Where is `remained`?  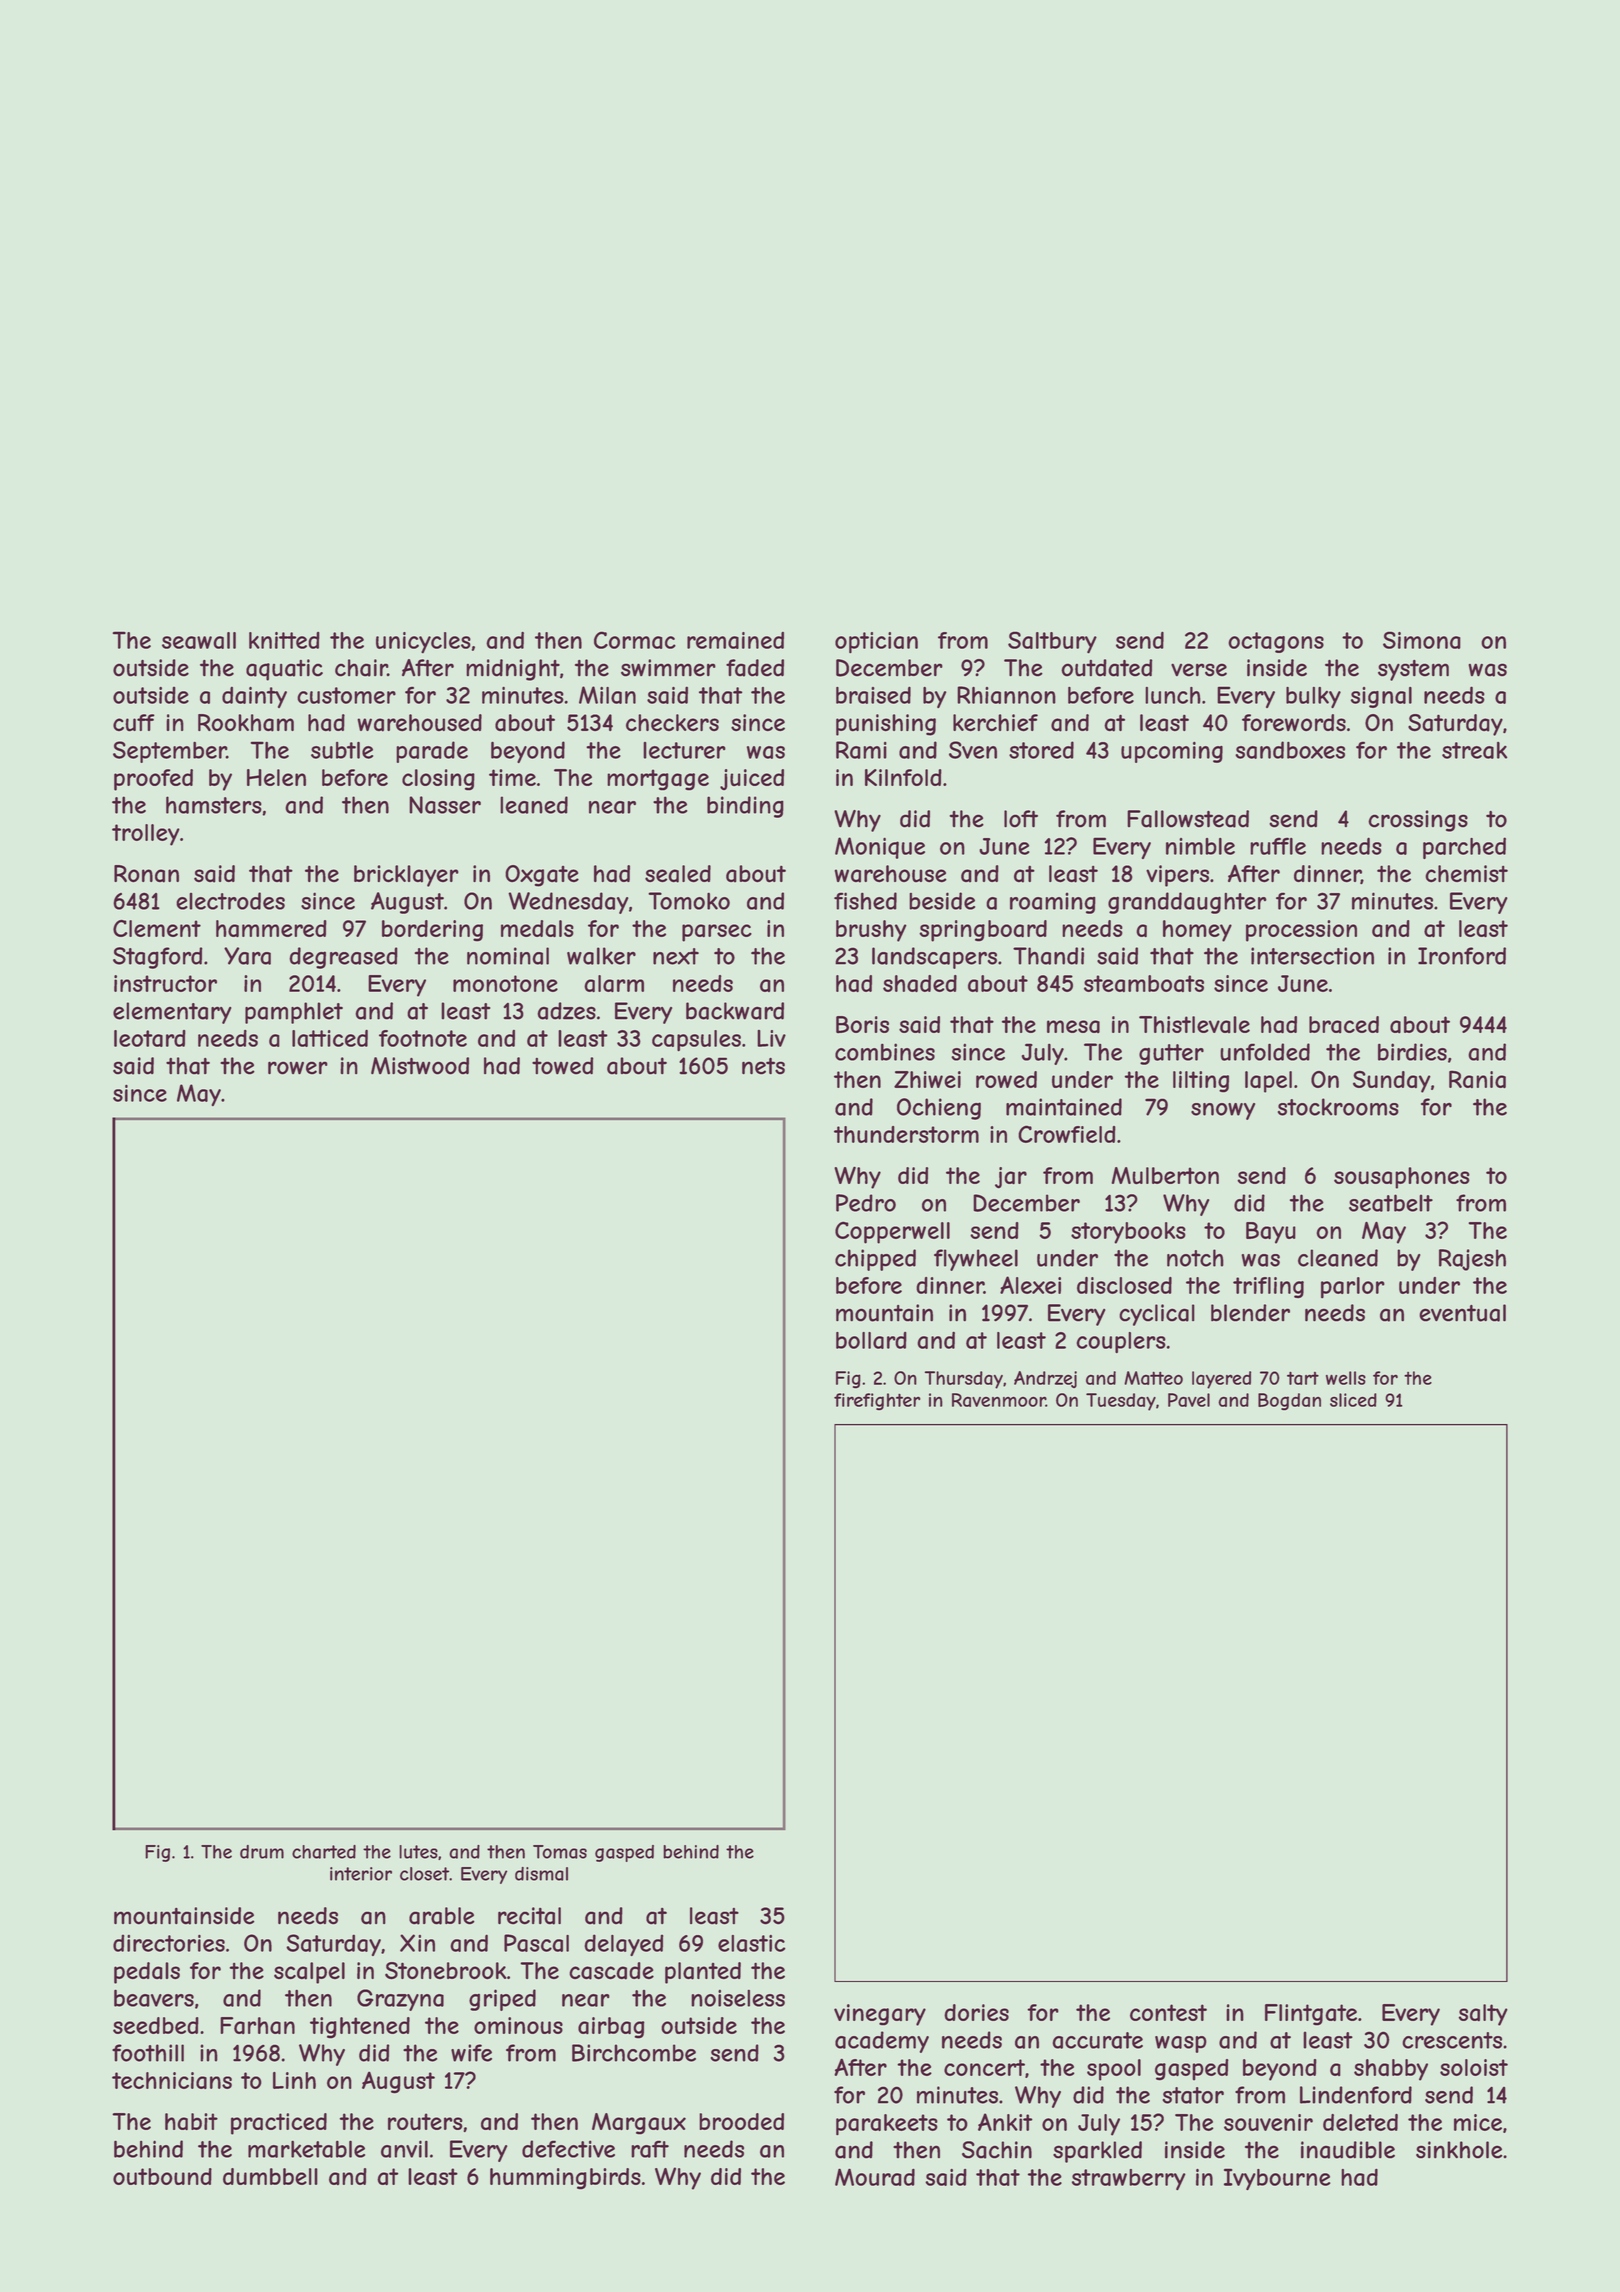 remained is located at coordinates (735, 640).
